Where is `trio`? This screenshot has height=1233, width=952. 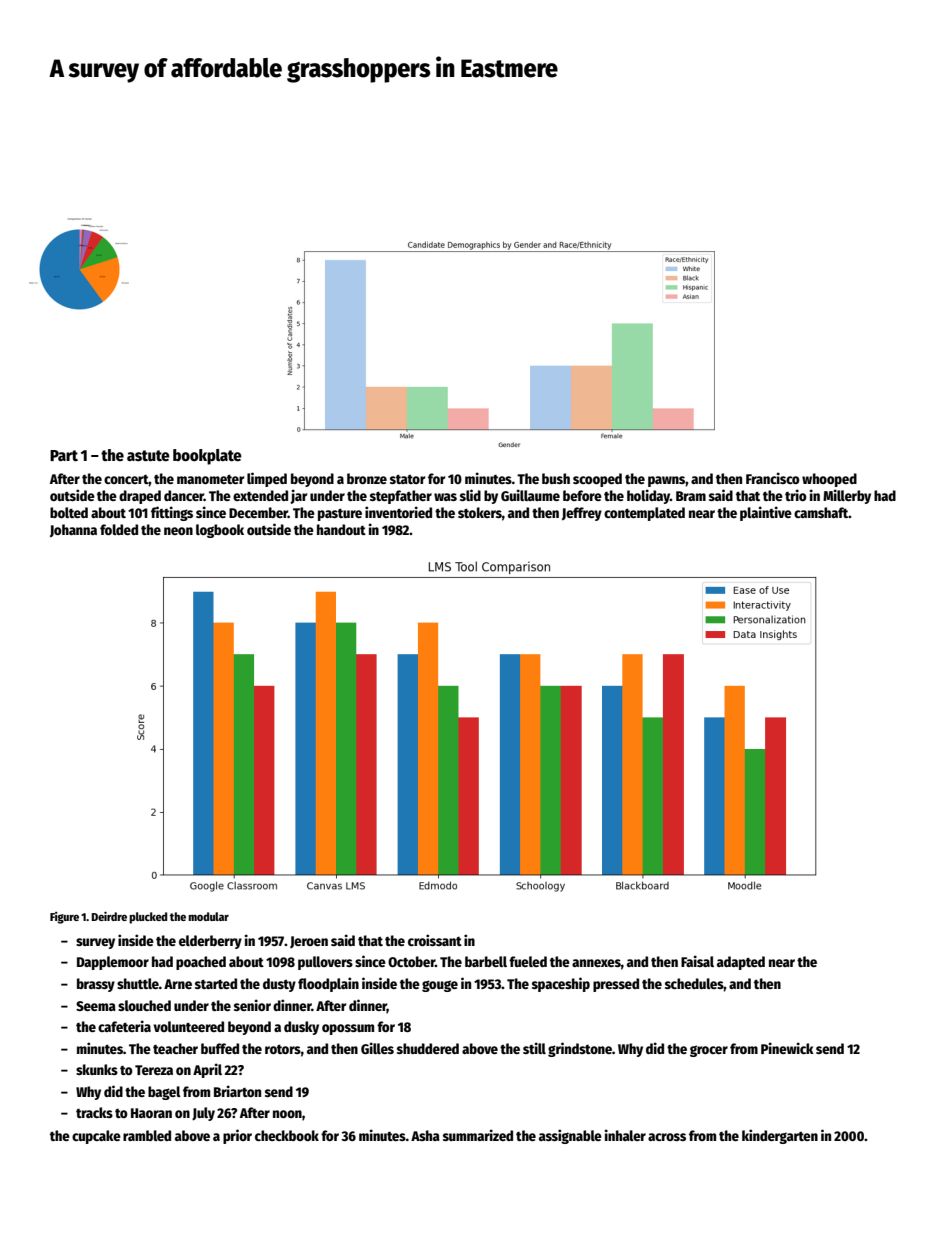
trio is located at coordinates (796, 495).
